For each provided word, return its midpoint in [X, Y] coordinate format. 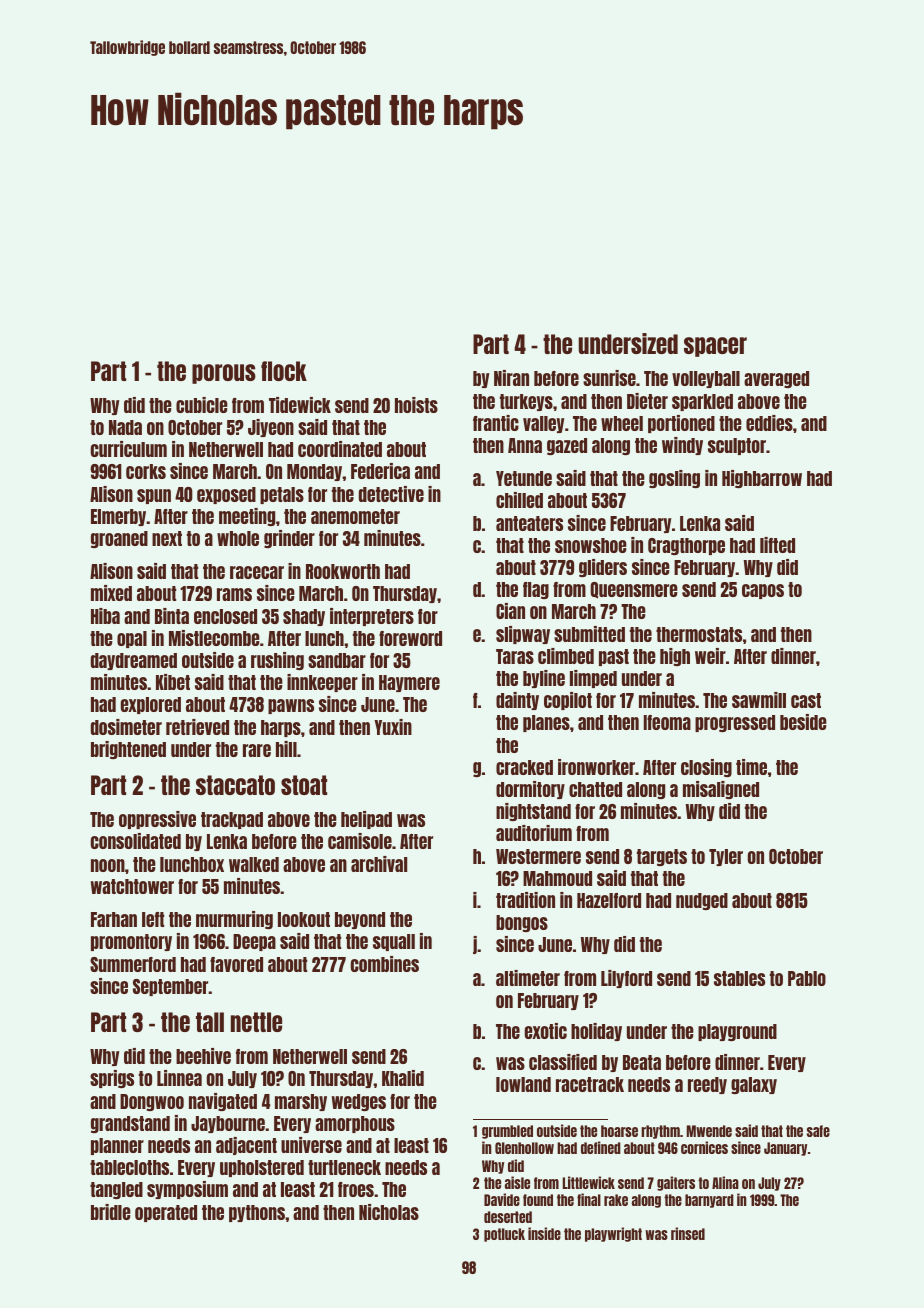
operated [166, 1213]
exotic [546, 1031]
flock [284, 371]
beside [803, 722]
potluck [504, 1235]
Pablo [807, 978]
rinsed [688, 1233]
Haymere [409, 683]
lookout [304, 919]
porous [224, 374]
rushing [277, 661]
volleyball [706, 379]
